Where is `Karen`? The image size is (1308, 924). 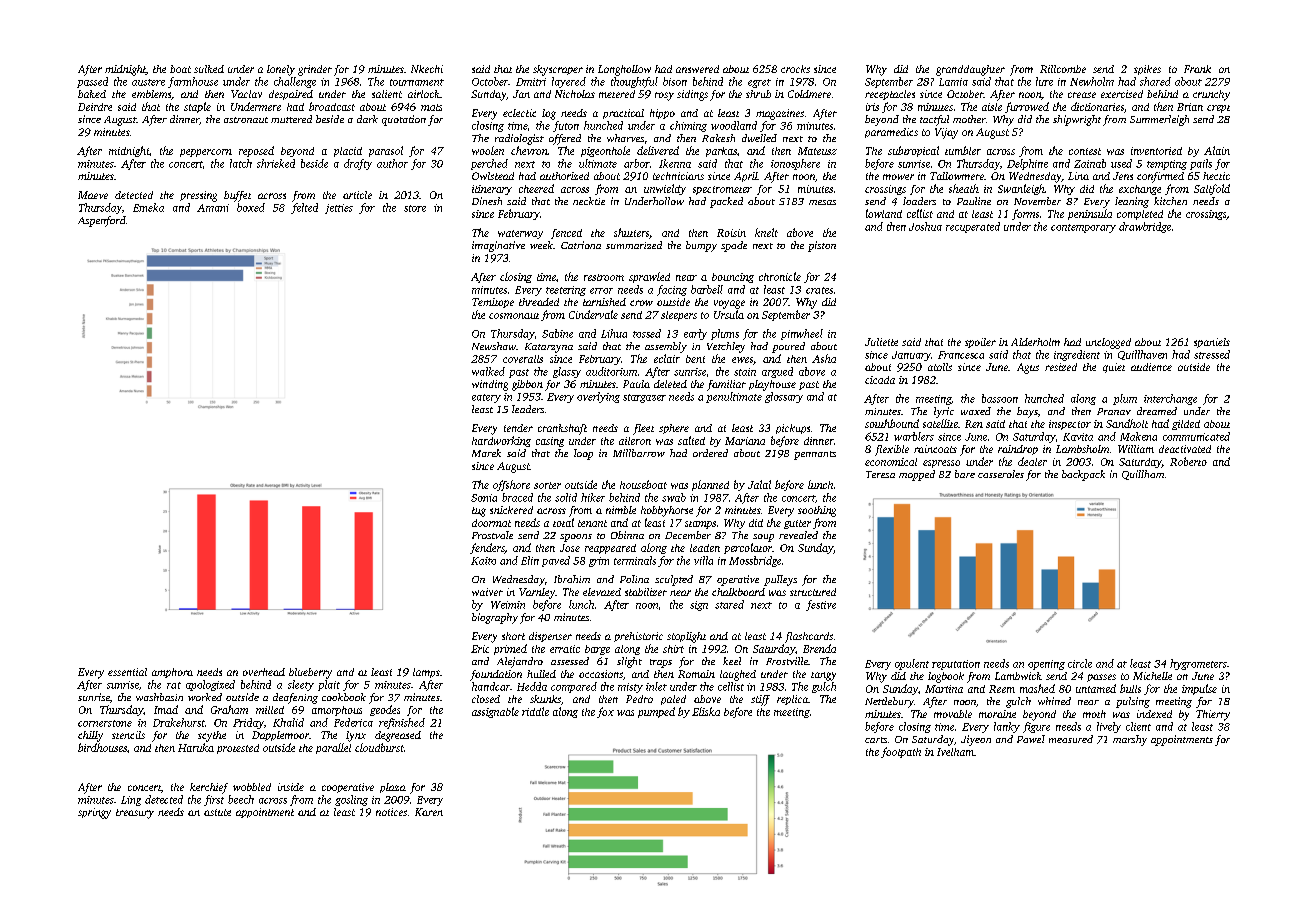 Karen is located at coordinates (429, 812).
